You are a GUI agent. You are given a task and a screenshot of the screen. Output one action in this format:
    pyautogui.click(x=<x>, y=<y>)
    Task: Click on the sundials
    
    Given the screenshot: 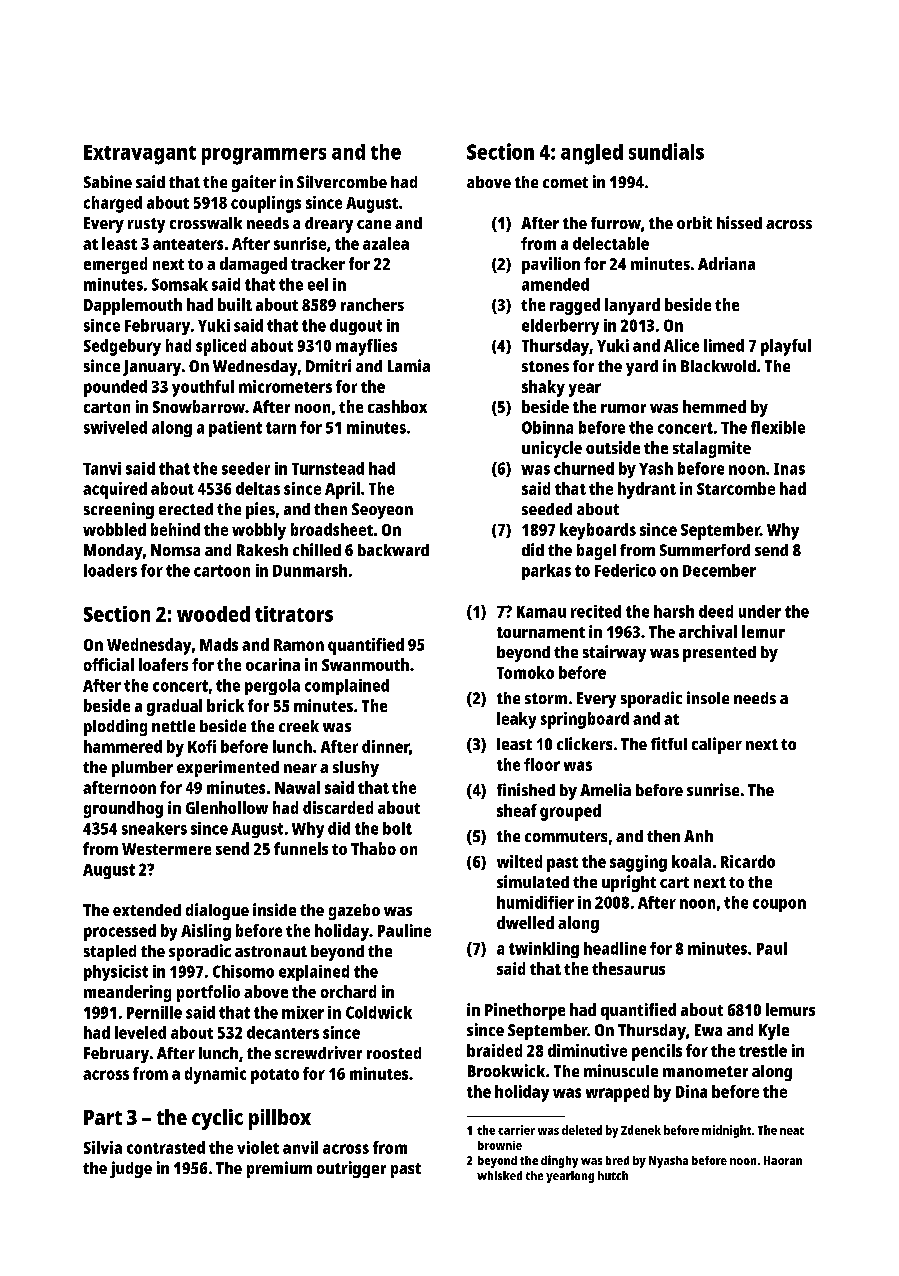 What is the action you would take?
    pyautogui.click(x=666, y=151)
